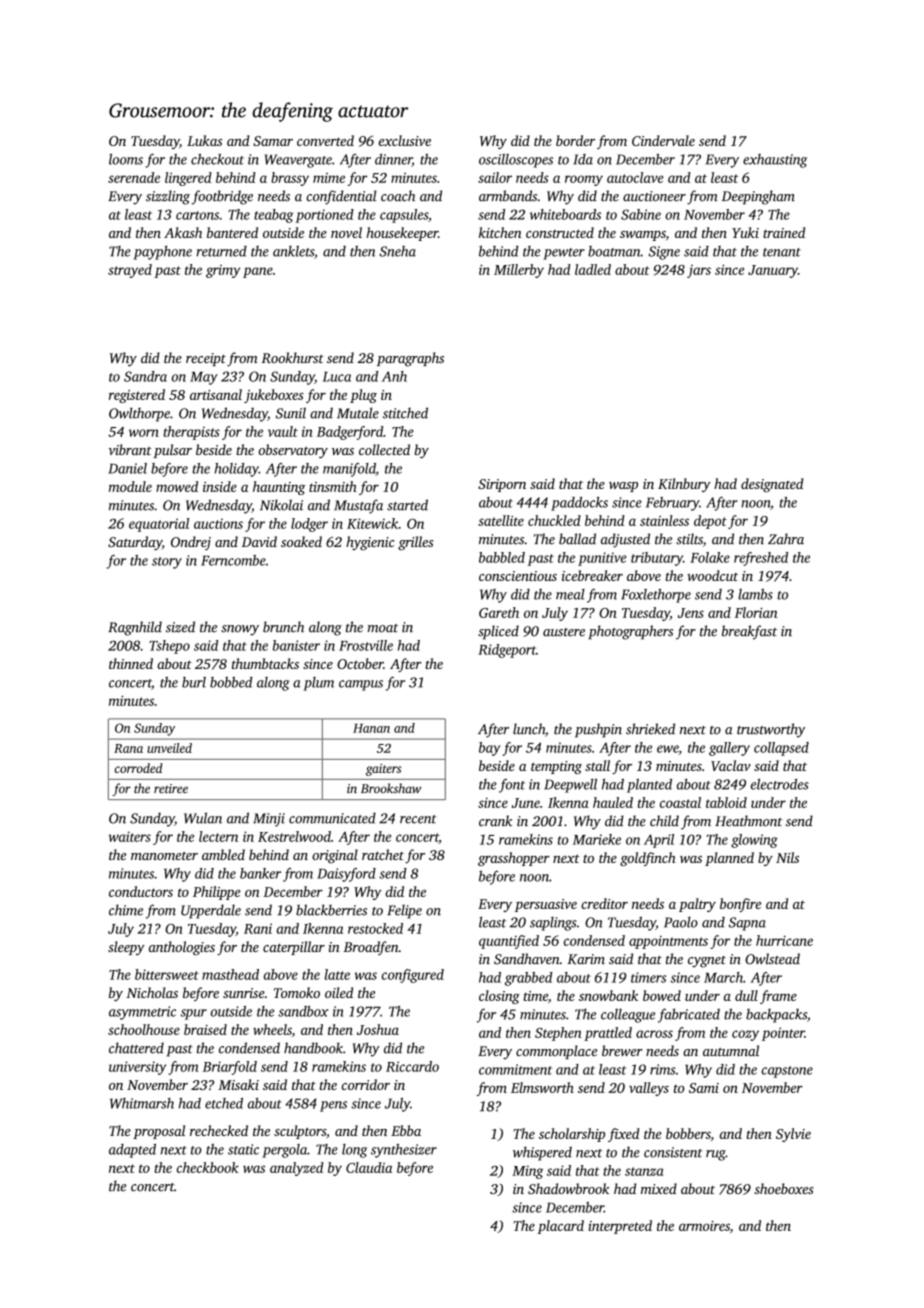 The width and height of the image is (924, 1308). Describe the element at coordinates (527, 1172) in the image. I see `Ming` at that location.
